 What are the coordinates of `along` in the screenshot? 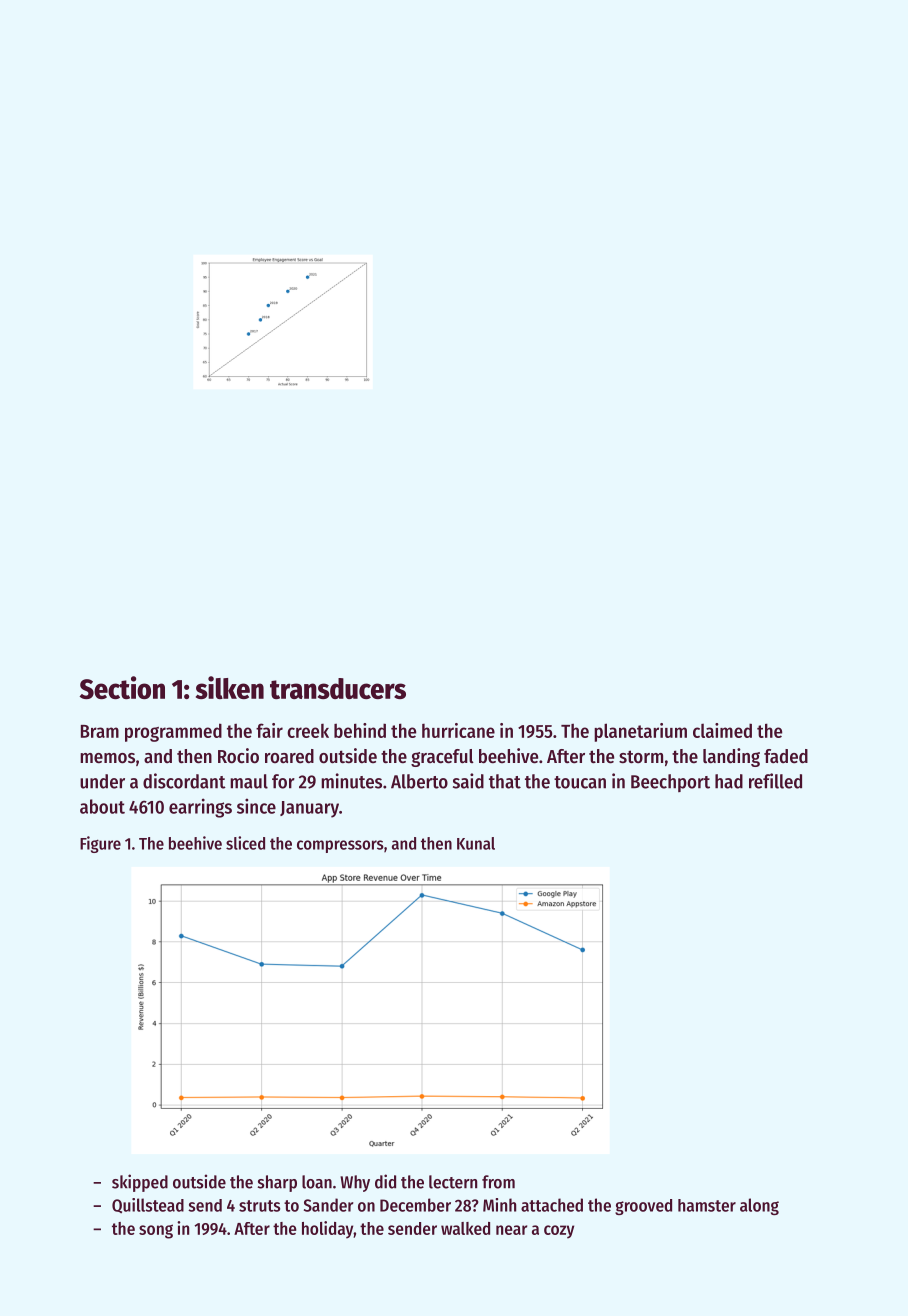 It's located at (759, 1206).
